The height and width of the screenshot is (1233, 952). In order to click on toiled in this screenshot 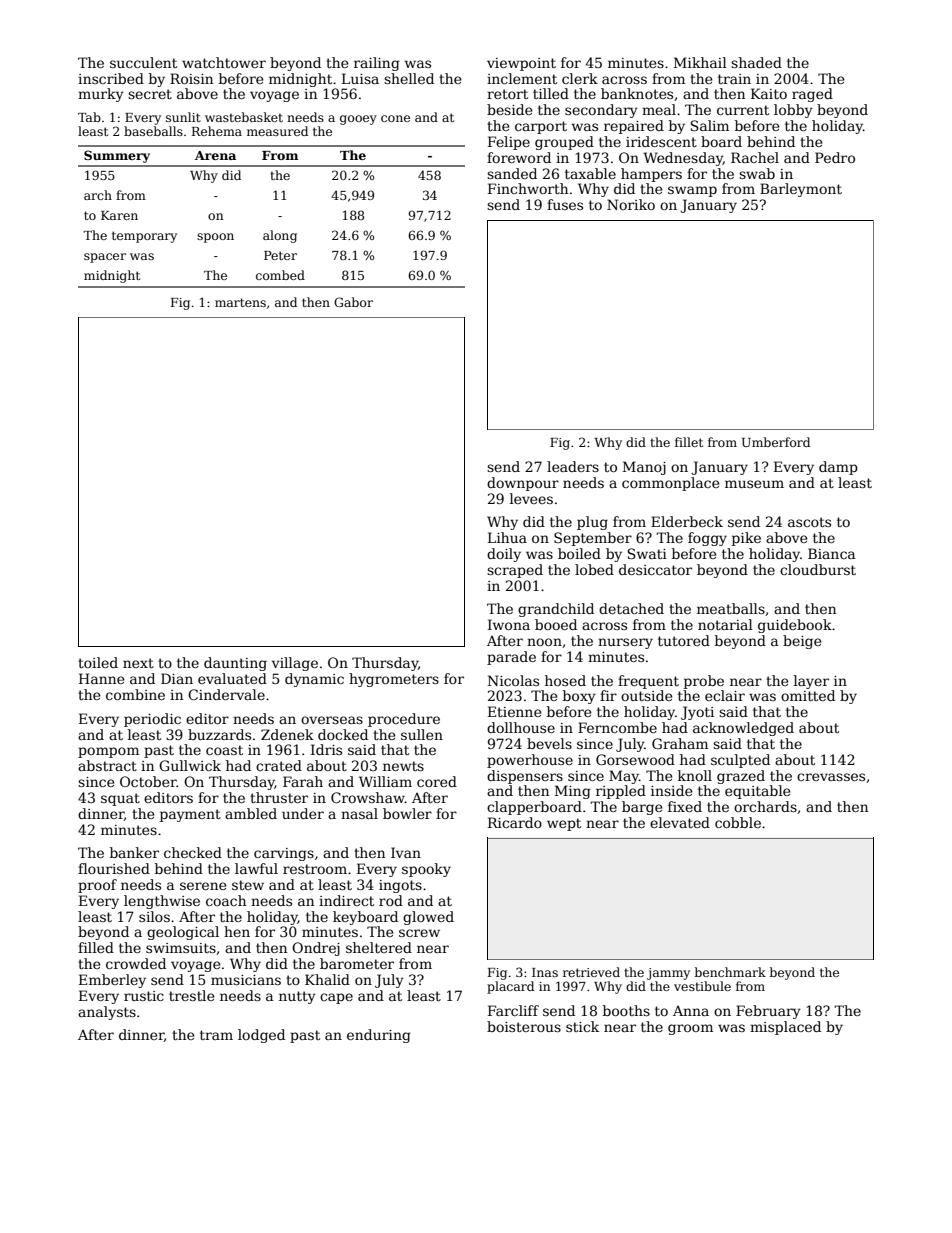, I will do `click(98, 662)`.
